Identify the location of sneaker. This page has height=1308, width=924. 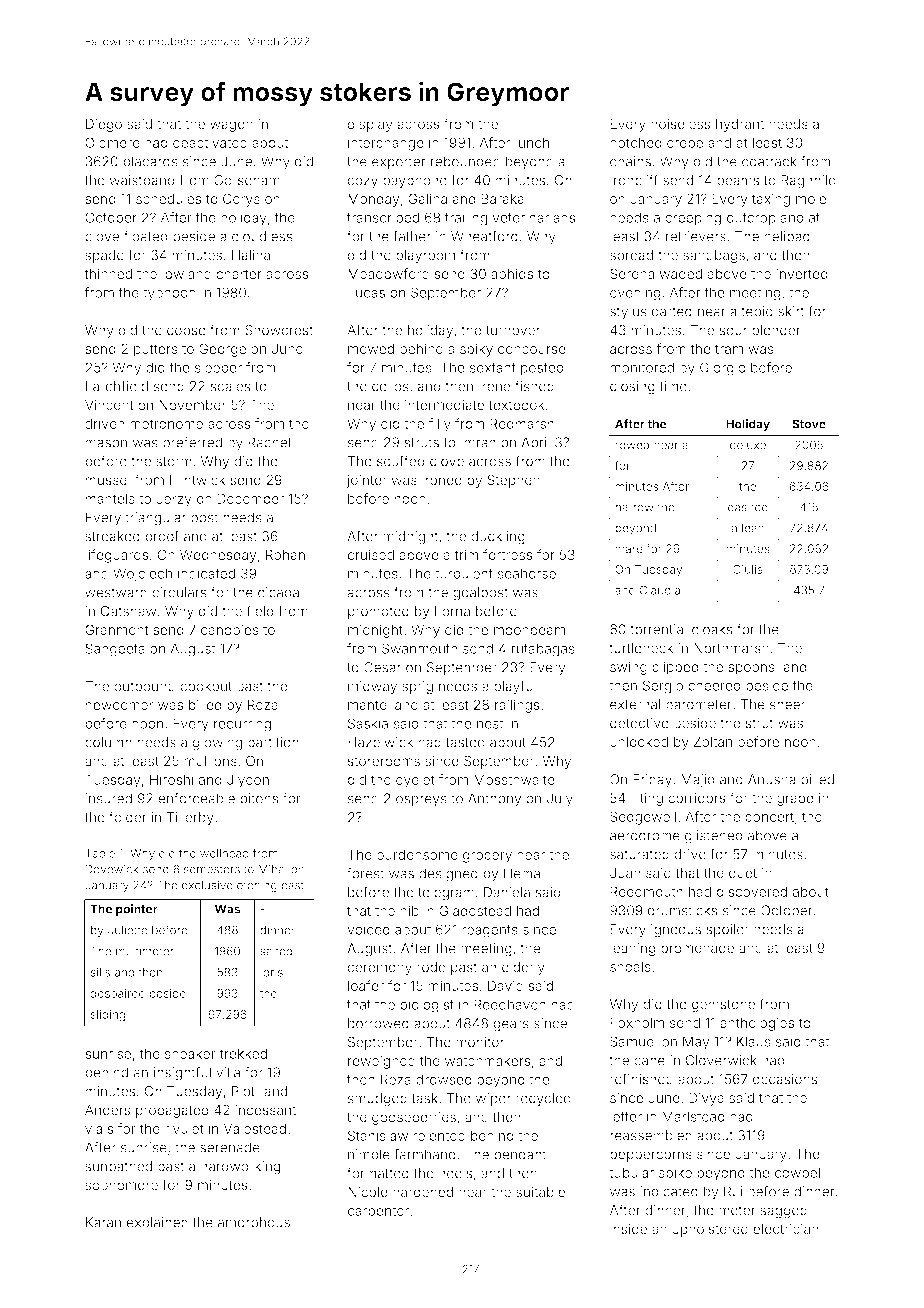
(190, 1053).
